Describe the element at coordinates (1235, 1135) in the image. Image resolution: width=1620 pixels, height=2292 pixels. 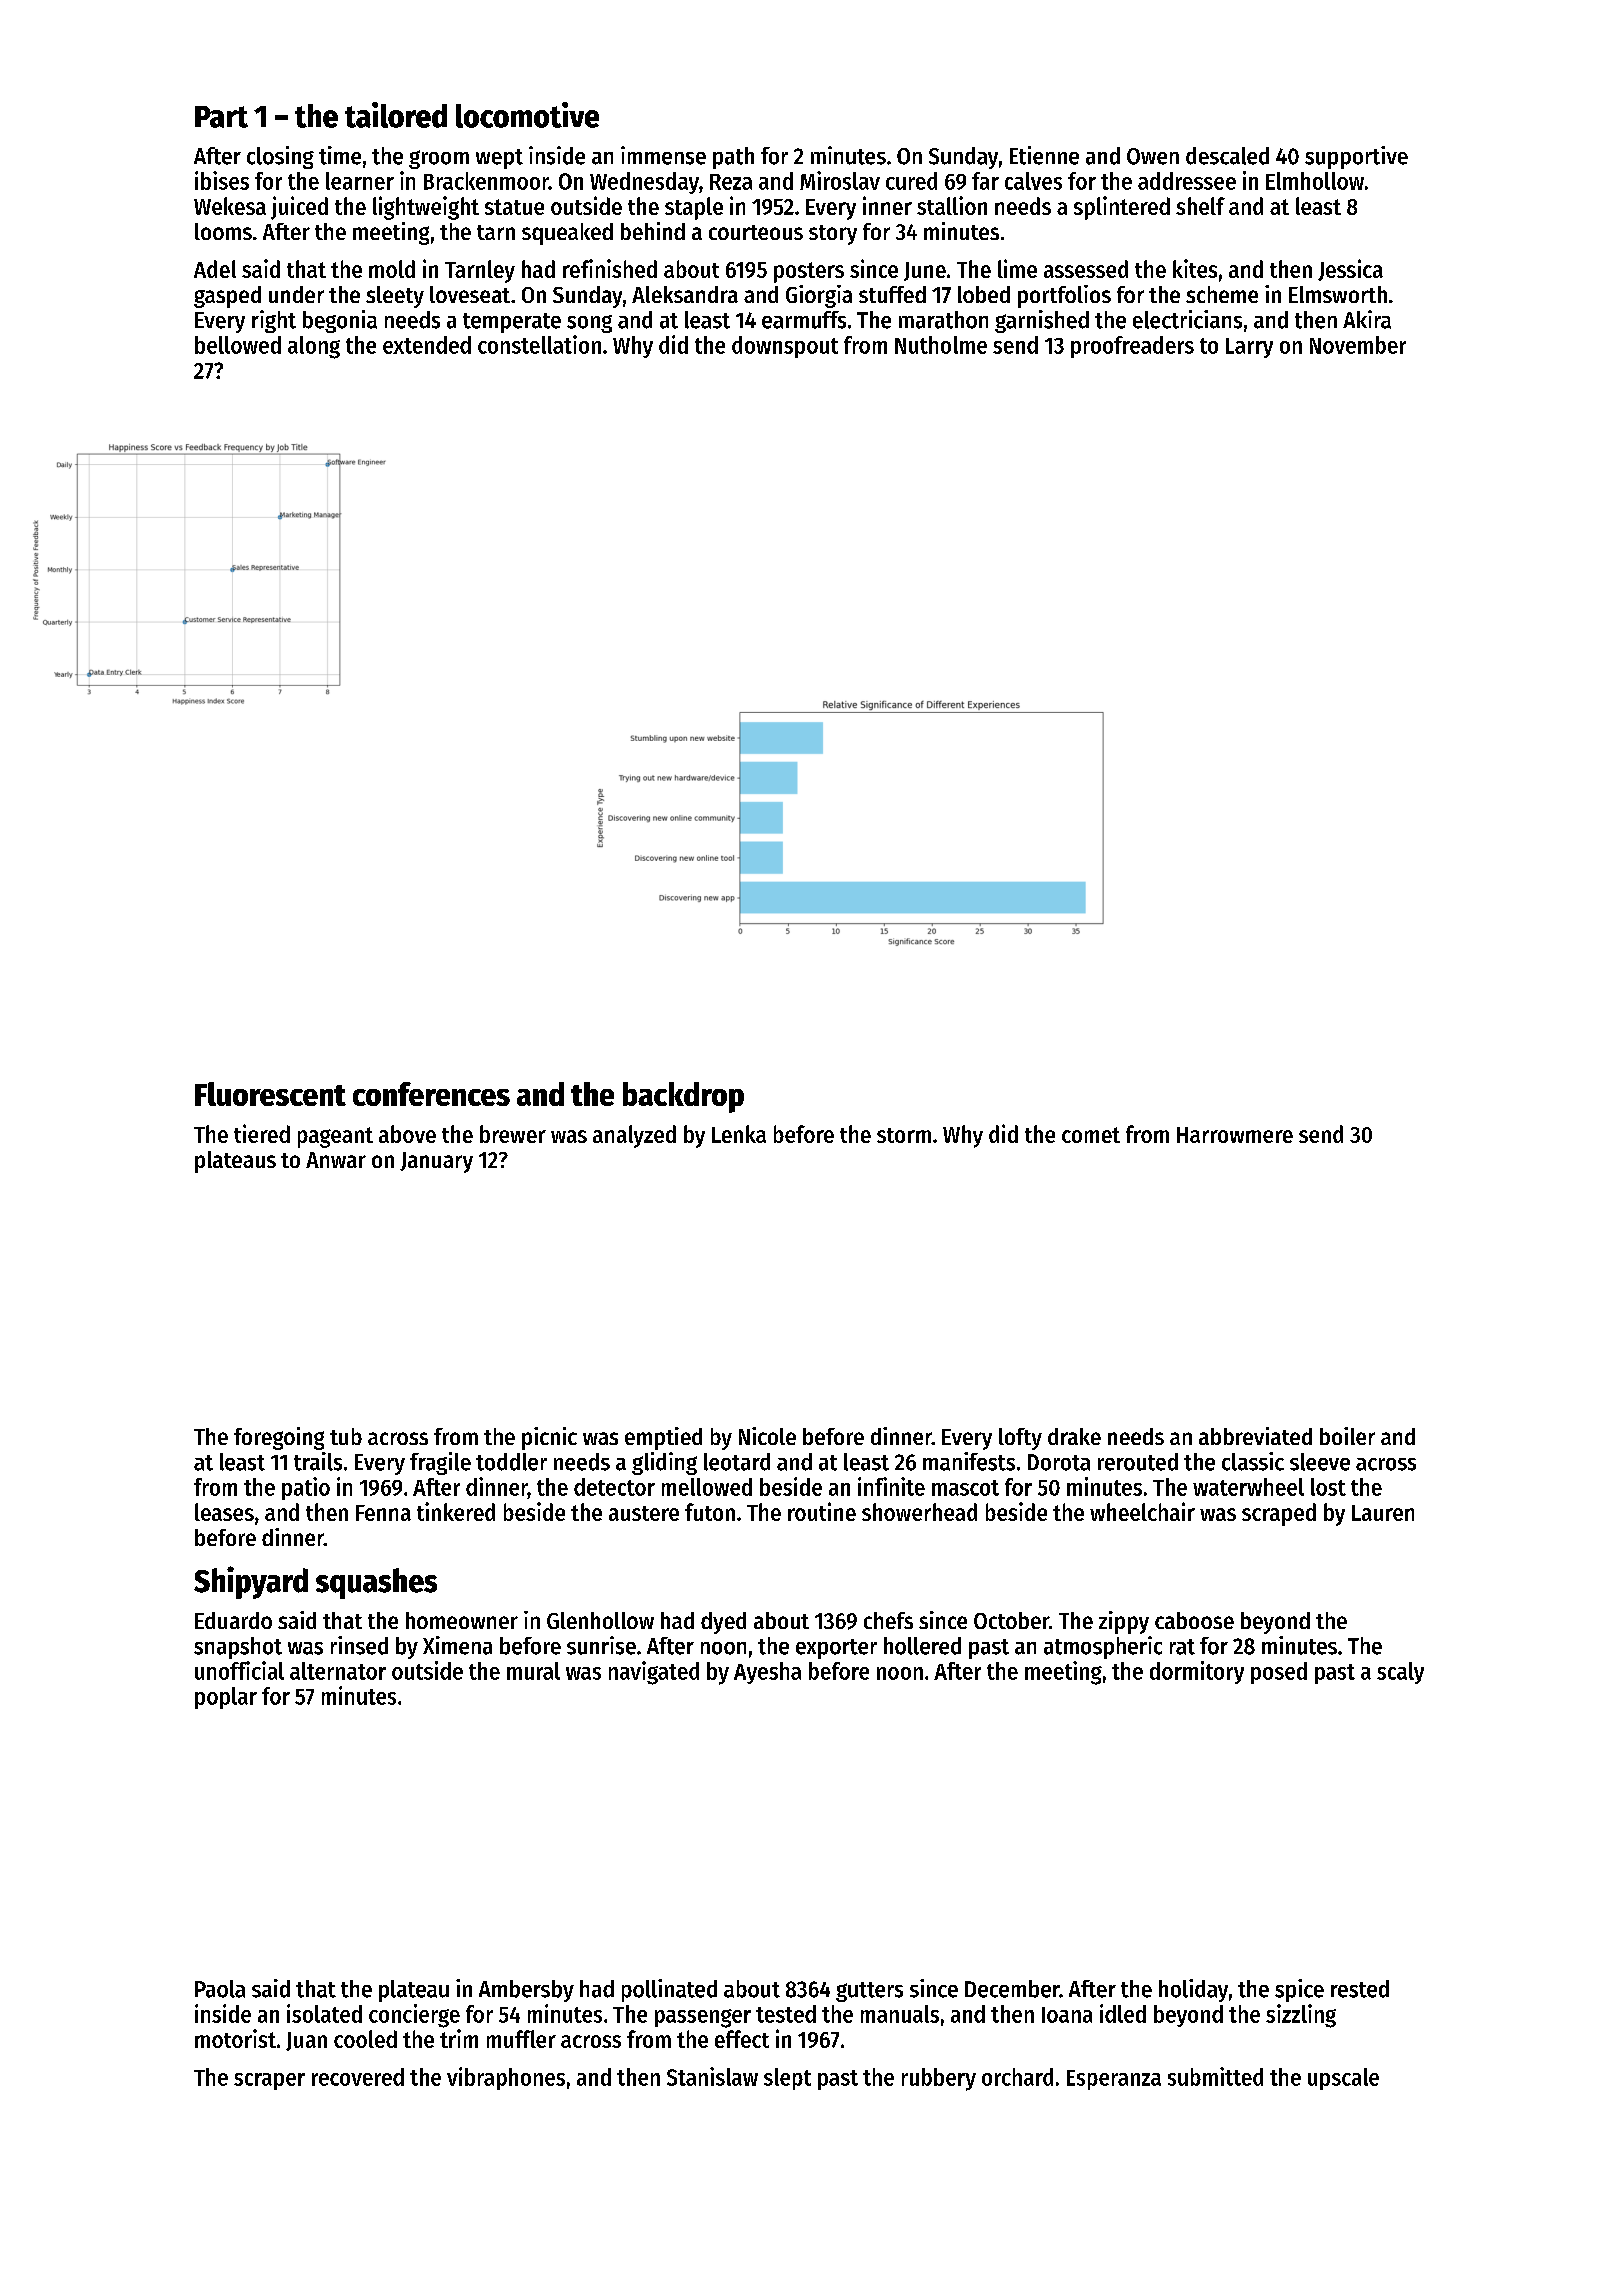
I see `Harrowmere` at that location.
